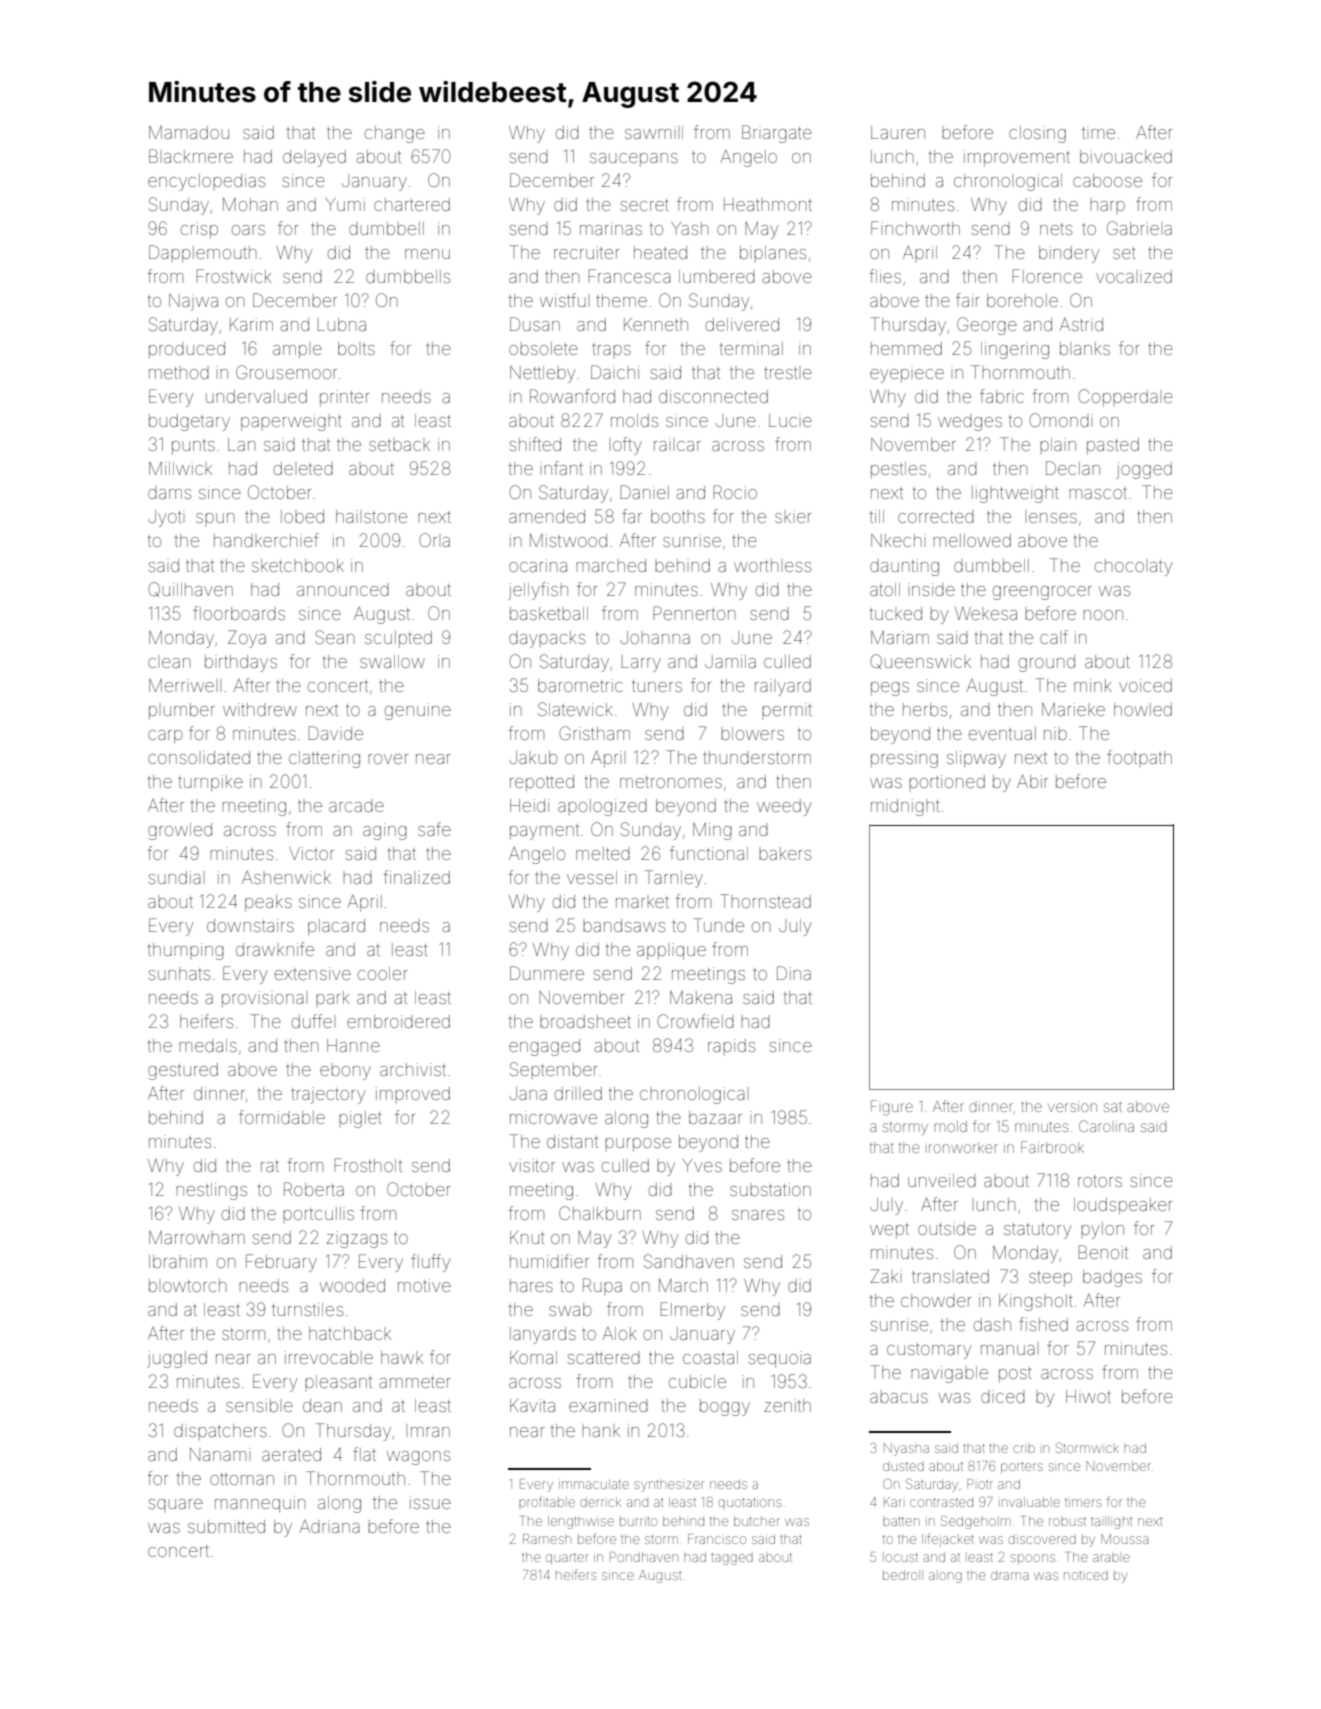 This image has height=1709, width=1321. Describe the element at coordinates (621, 300) in the image. I see `theme` at that location.
